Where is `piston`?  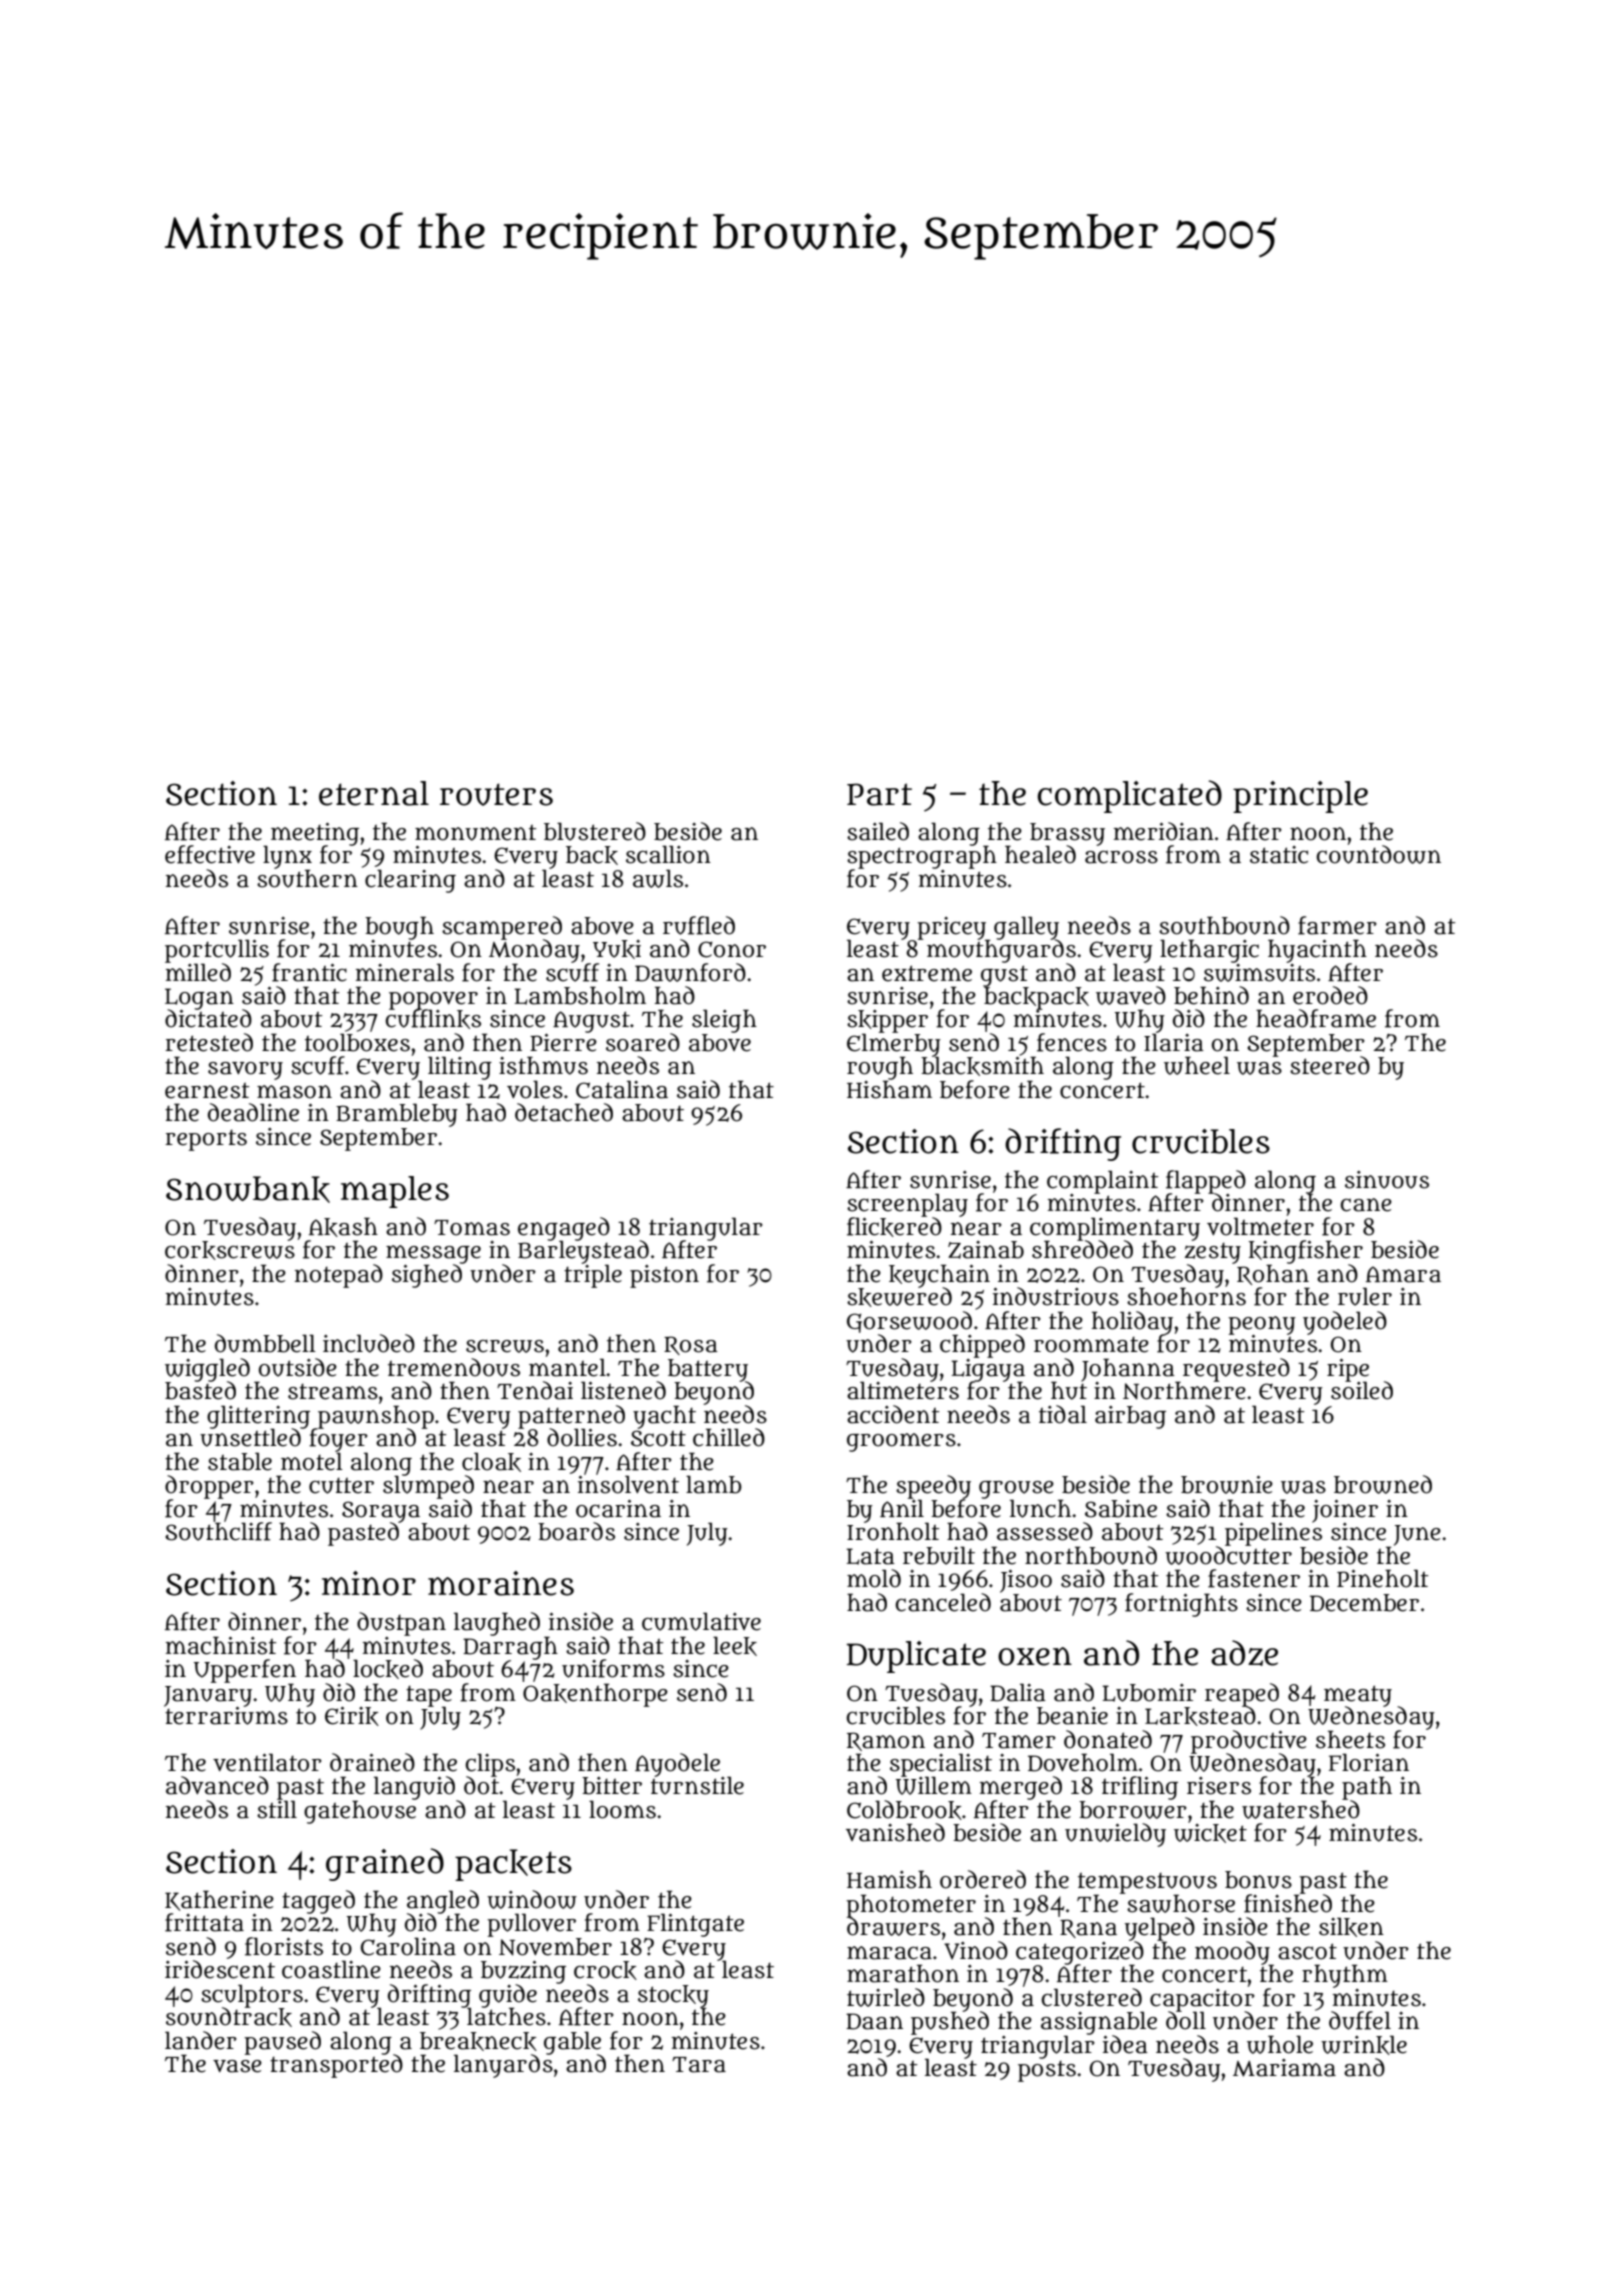
piston is located at coordinates (664, 1276).
